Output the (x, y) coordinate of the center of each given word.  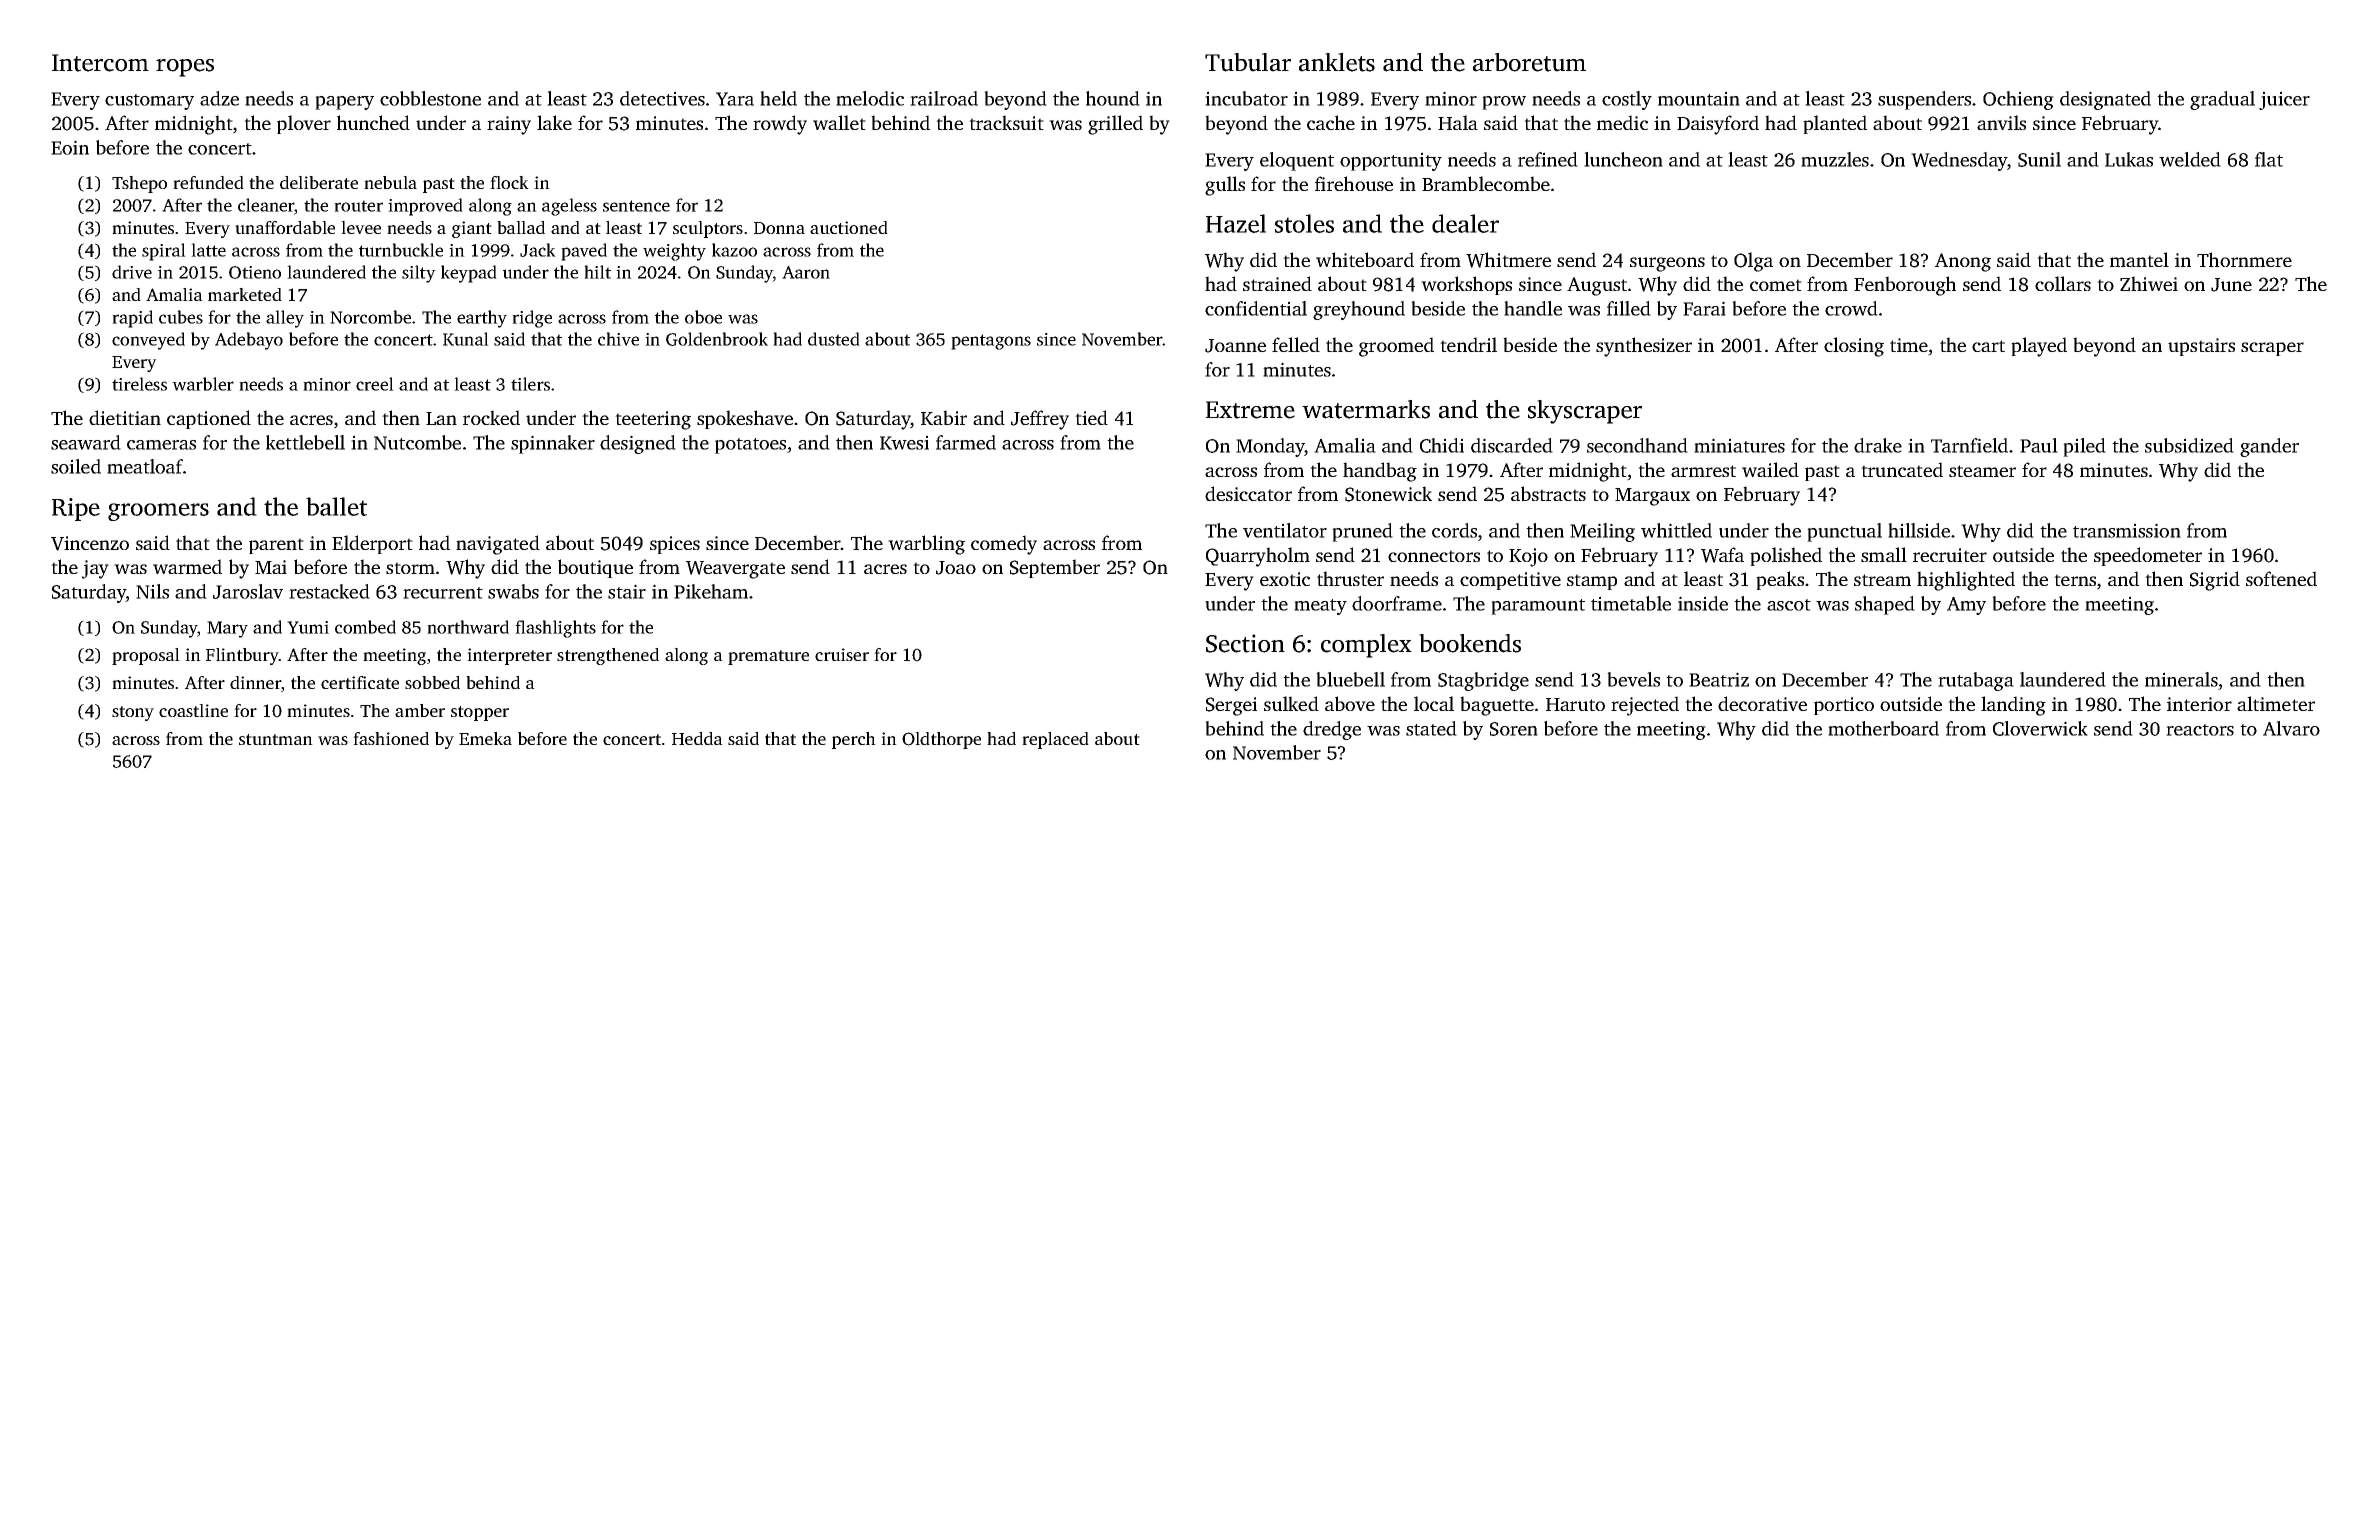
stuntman (276, 739)
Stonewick (1388, 494)
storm (410, 568)
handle (1533, 308)
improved (425, 207)
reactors (2200, 730)
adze (219, 98)
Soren (1514, 729)
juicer (2284, 100)
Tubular (1248, 62)
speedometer (2148, 556)
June (2231, 285)
